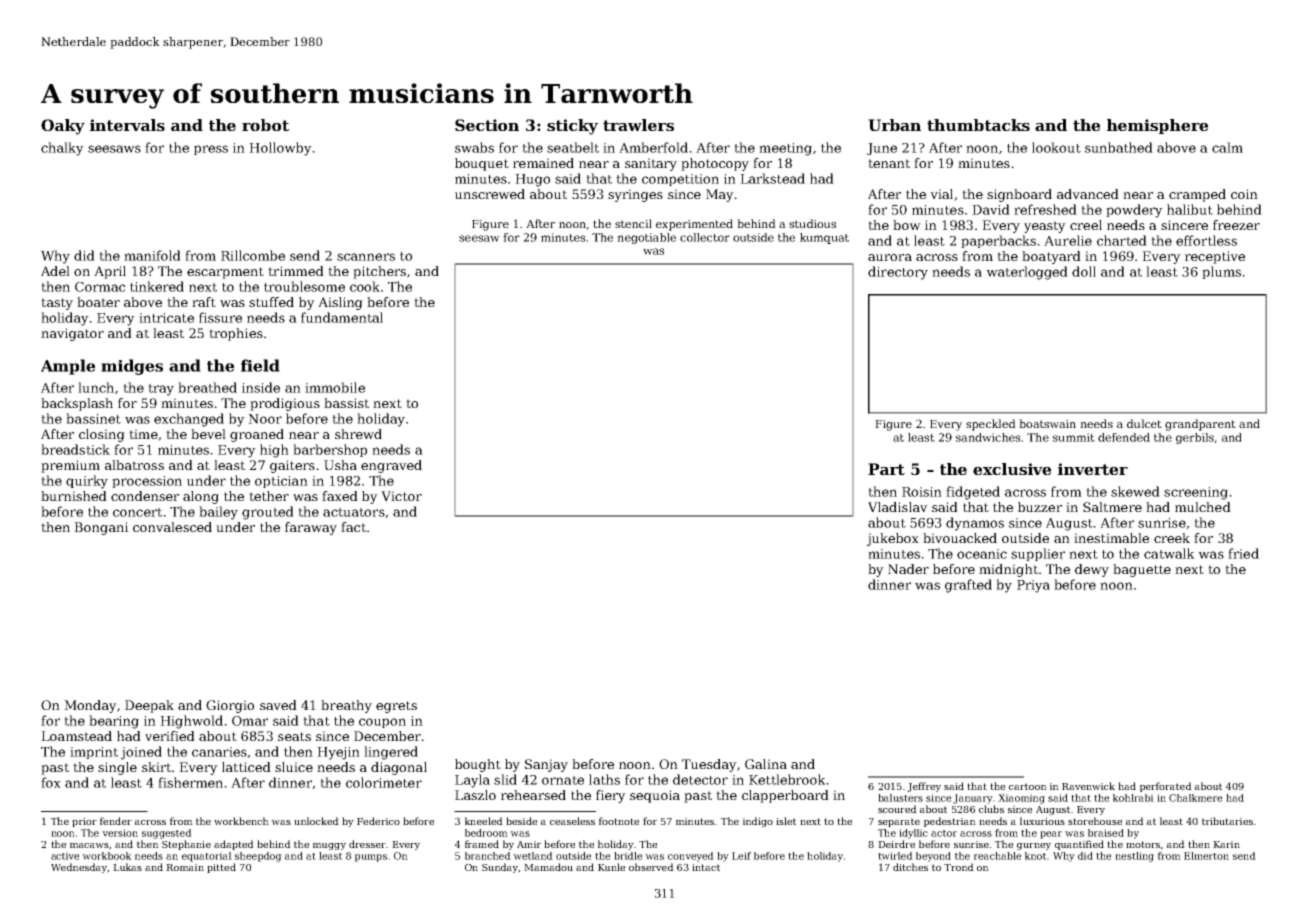  Describe the element at coordinates (1033, 586) in the screenshot. I see `Priya` at that location.
